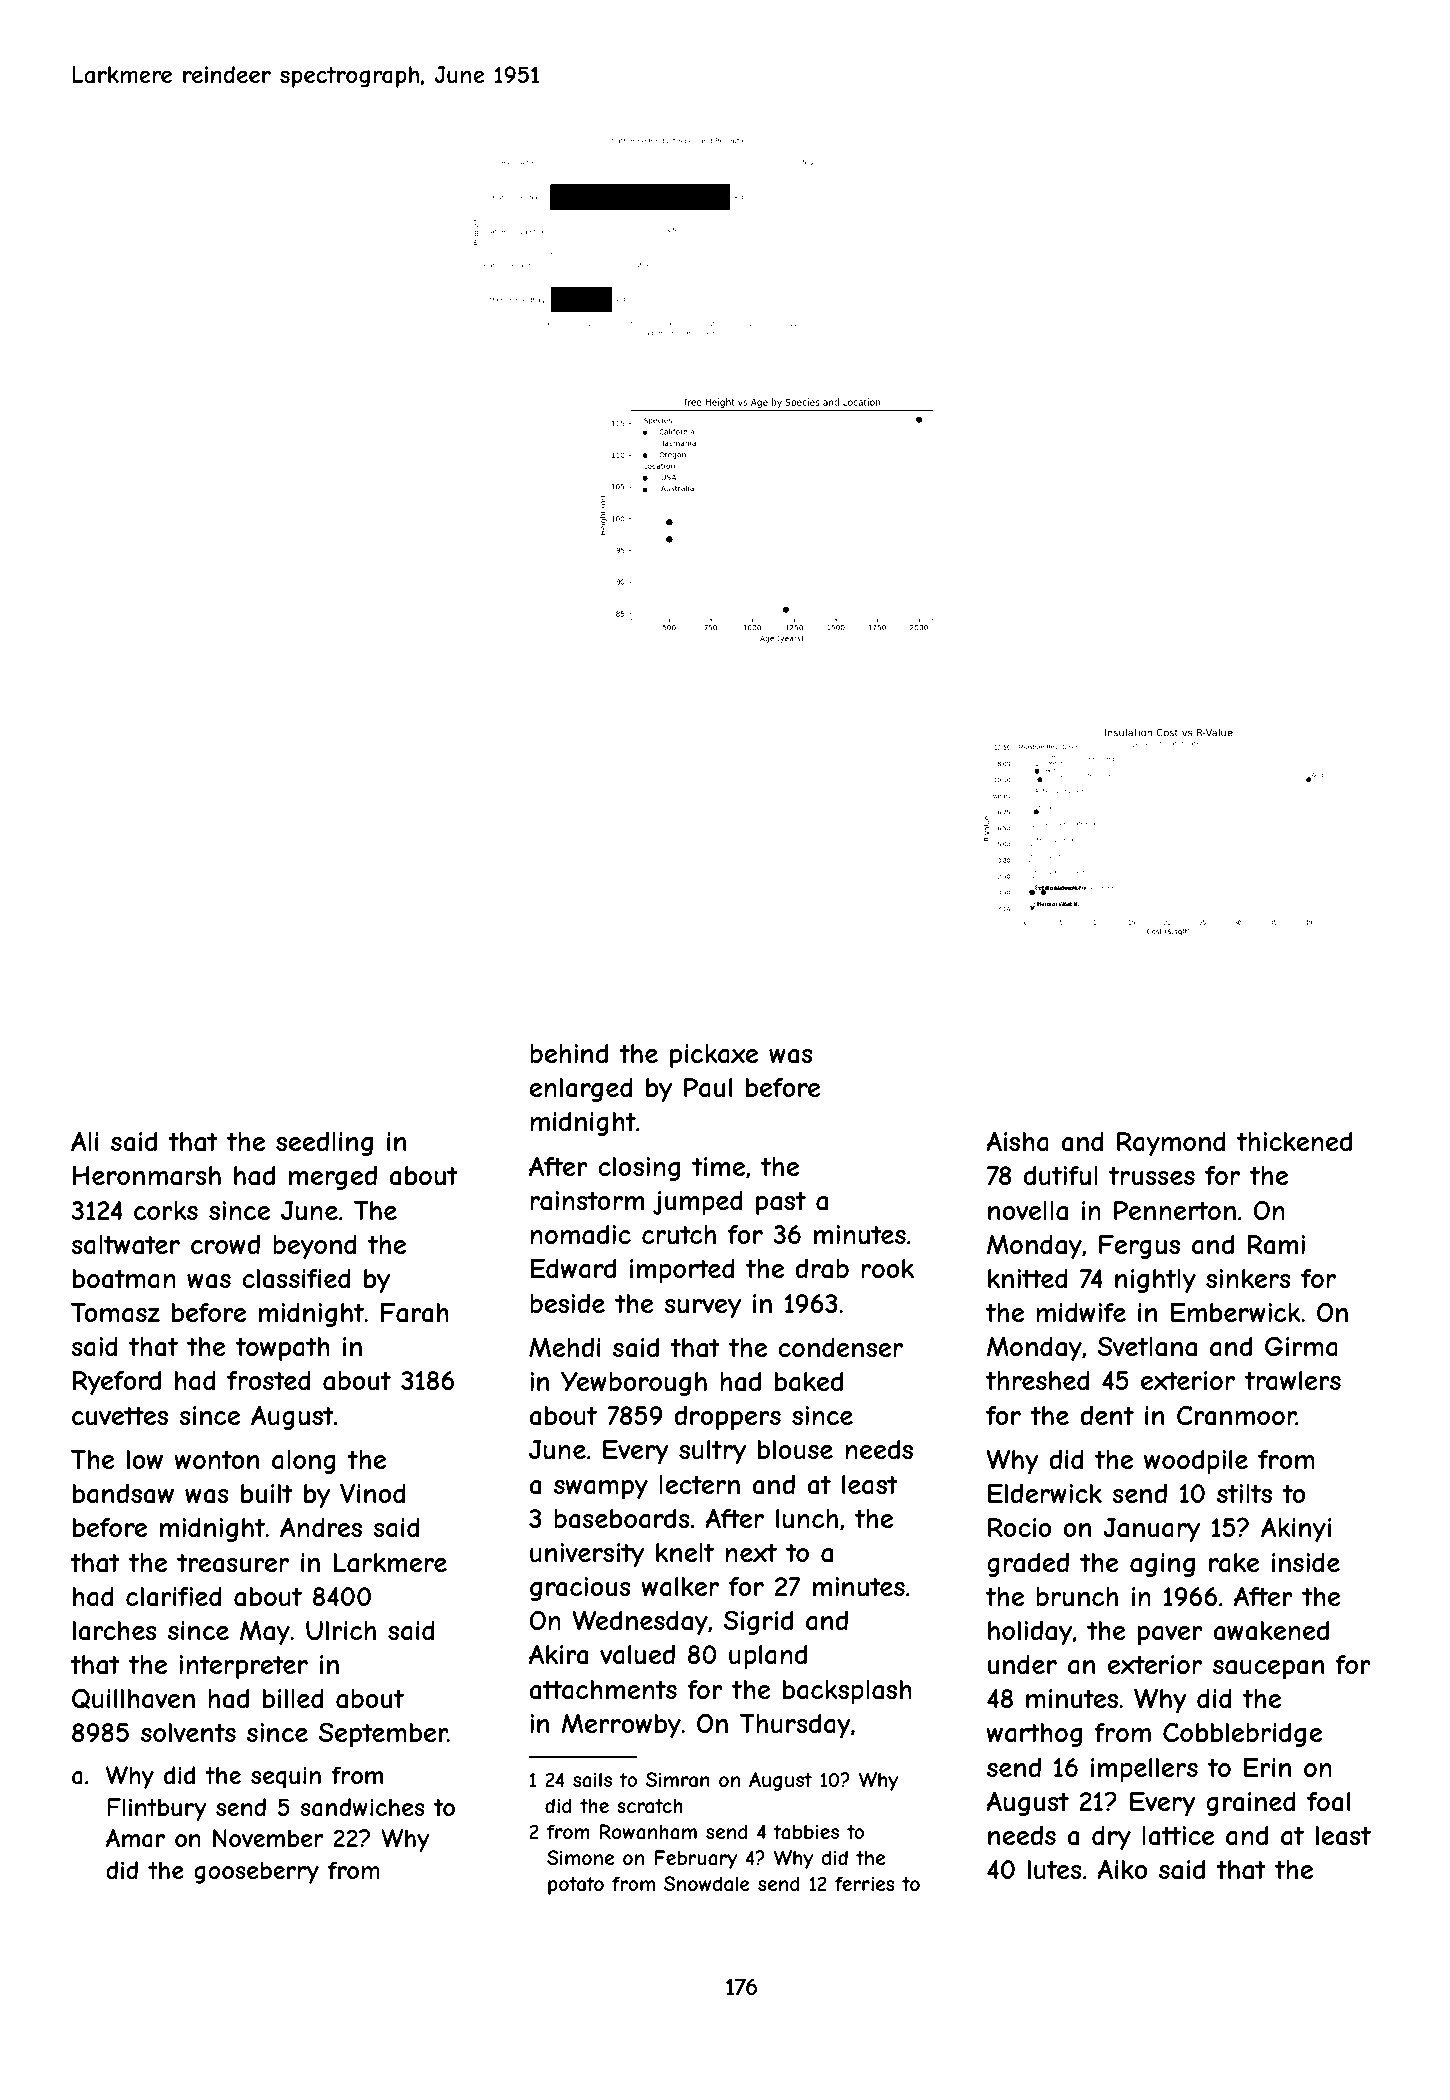 The height and width of the image is (2100, 1450). I want to click on pickaxe, so click(714, 1056).
